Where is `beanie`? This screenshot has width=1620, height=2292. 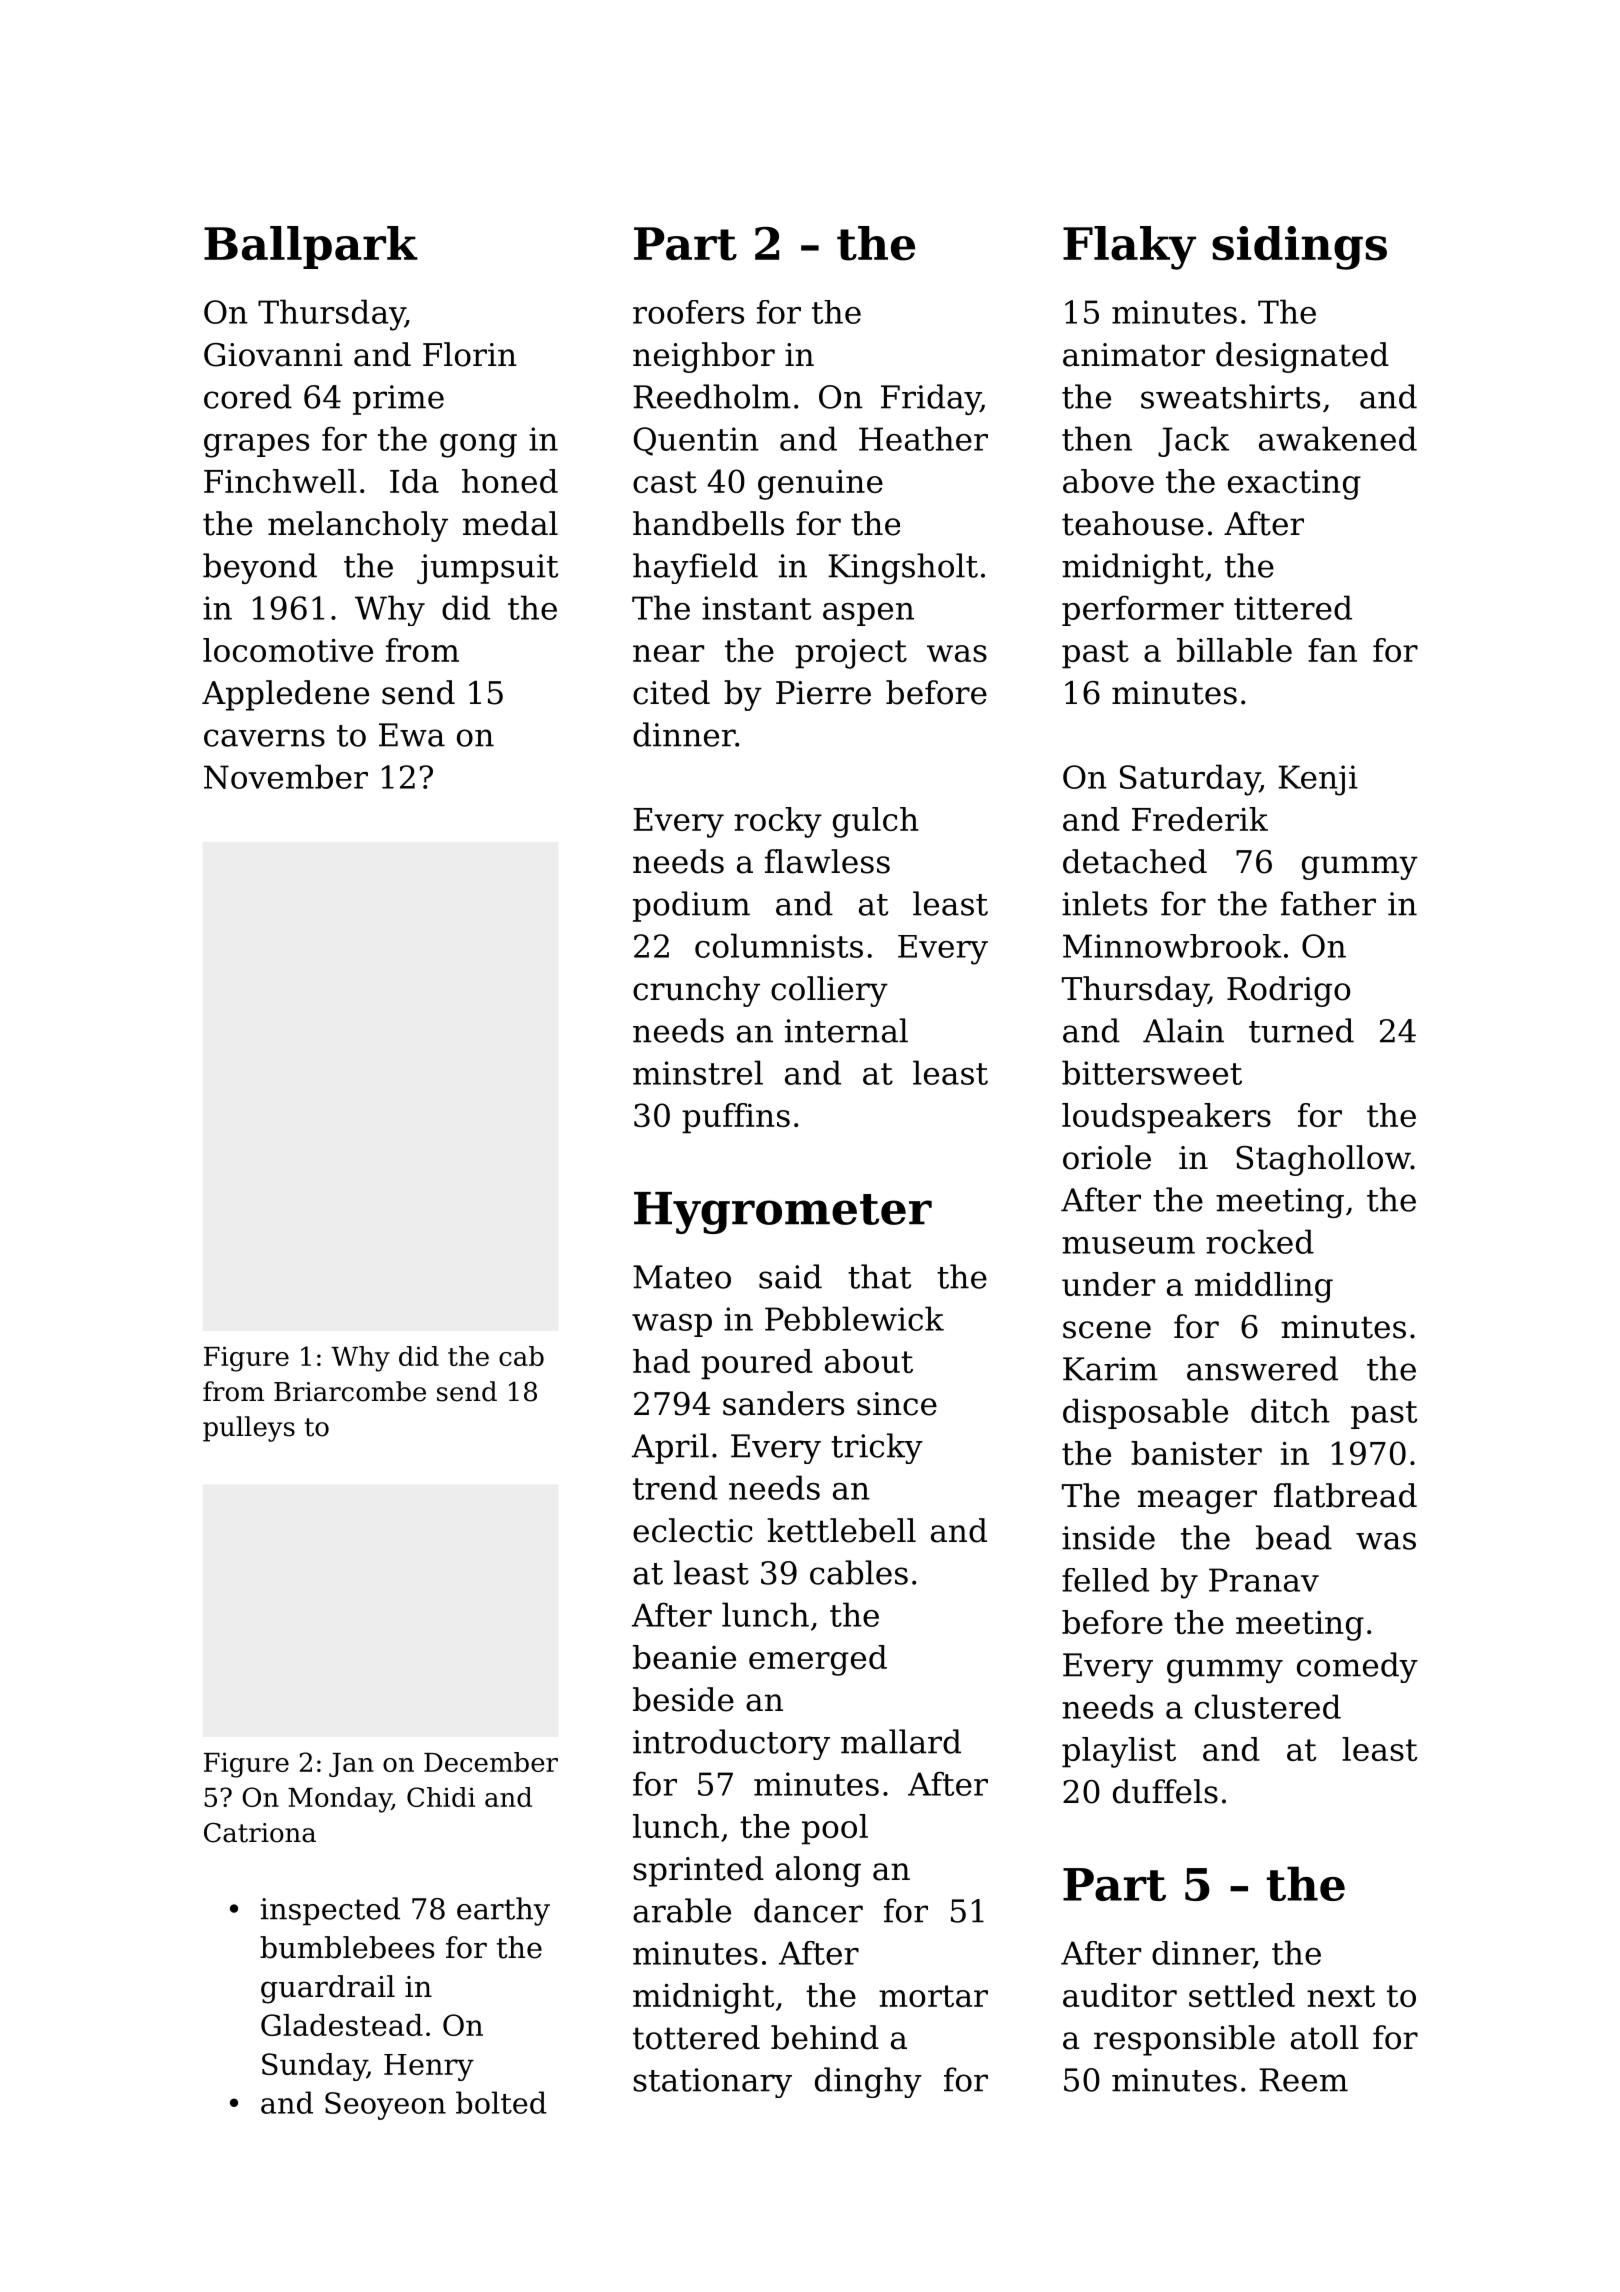
beanie is located at coordinates (684, 1657).
